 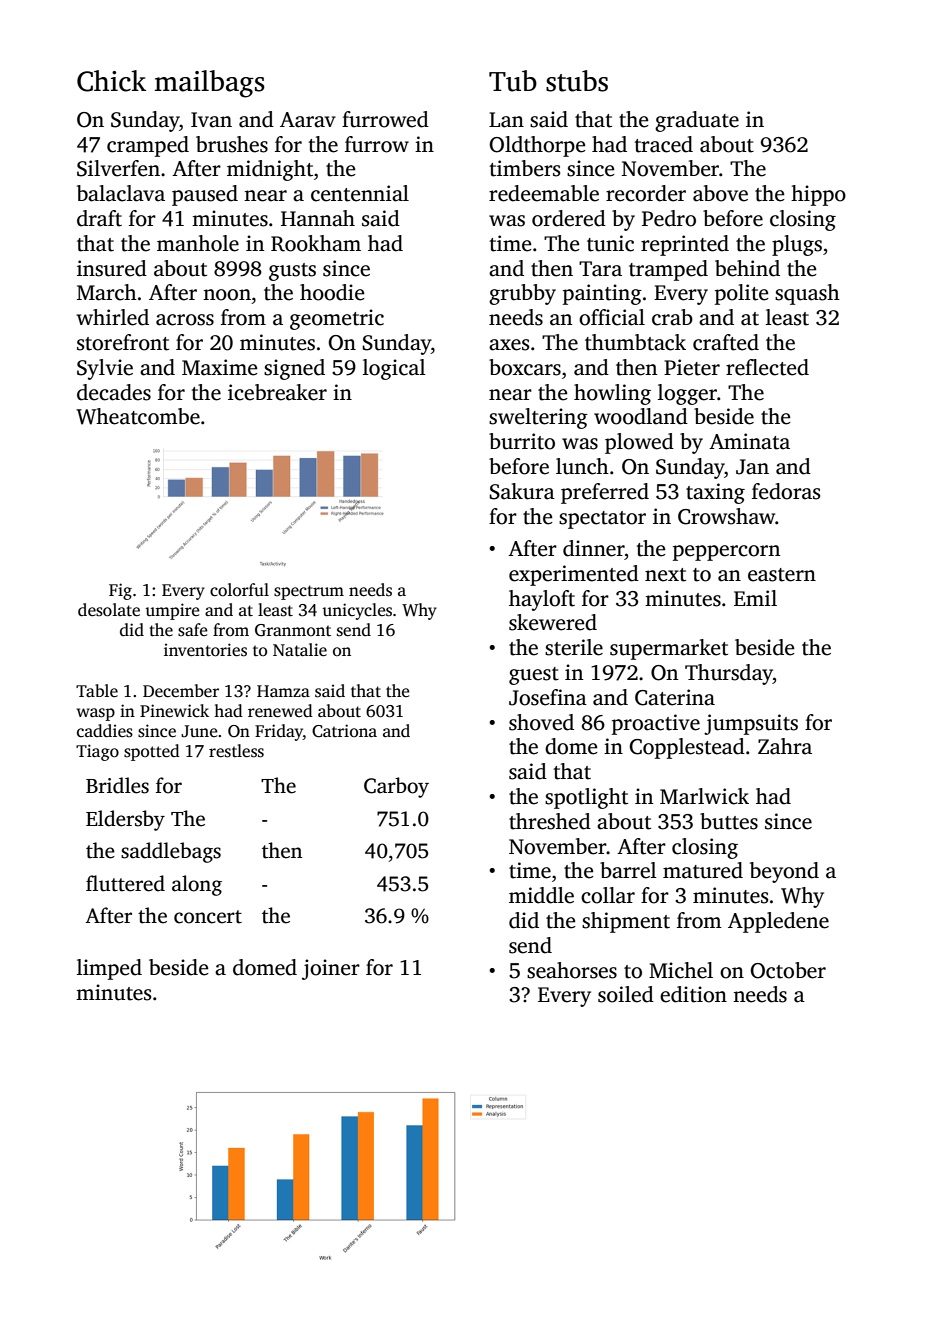 I want to click on grubby, so click(x=522, y=294).
